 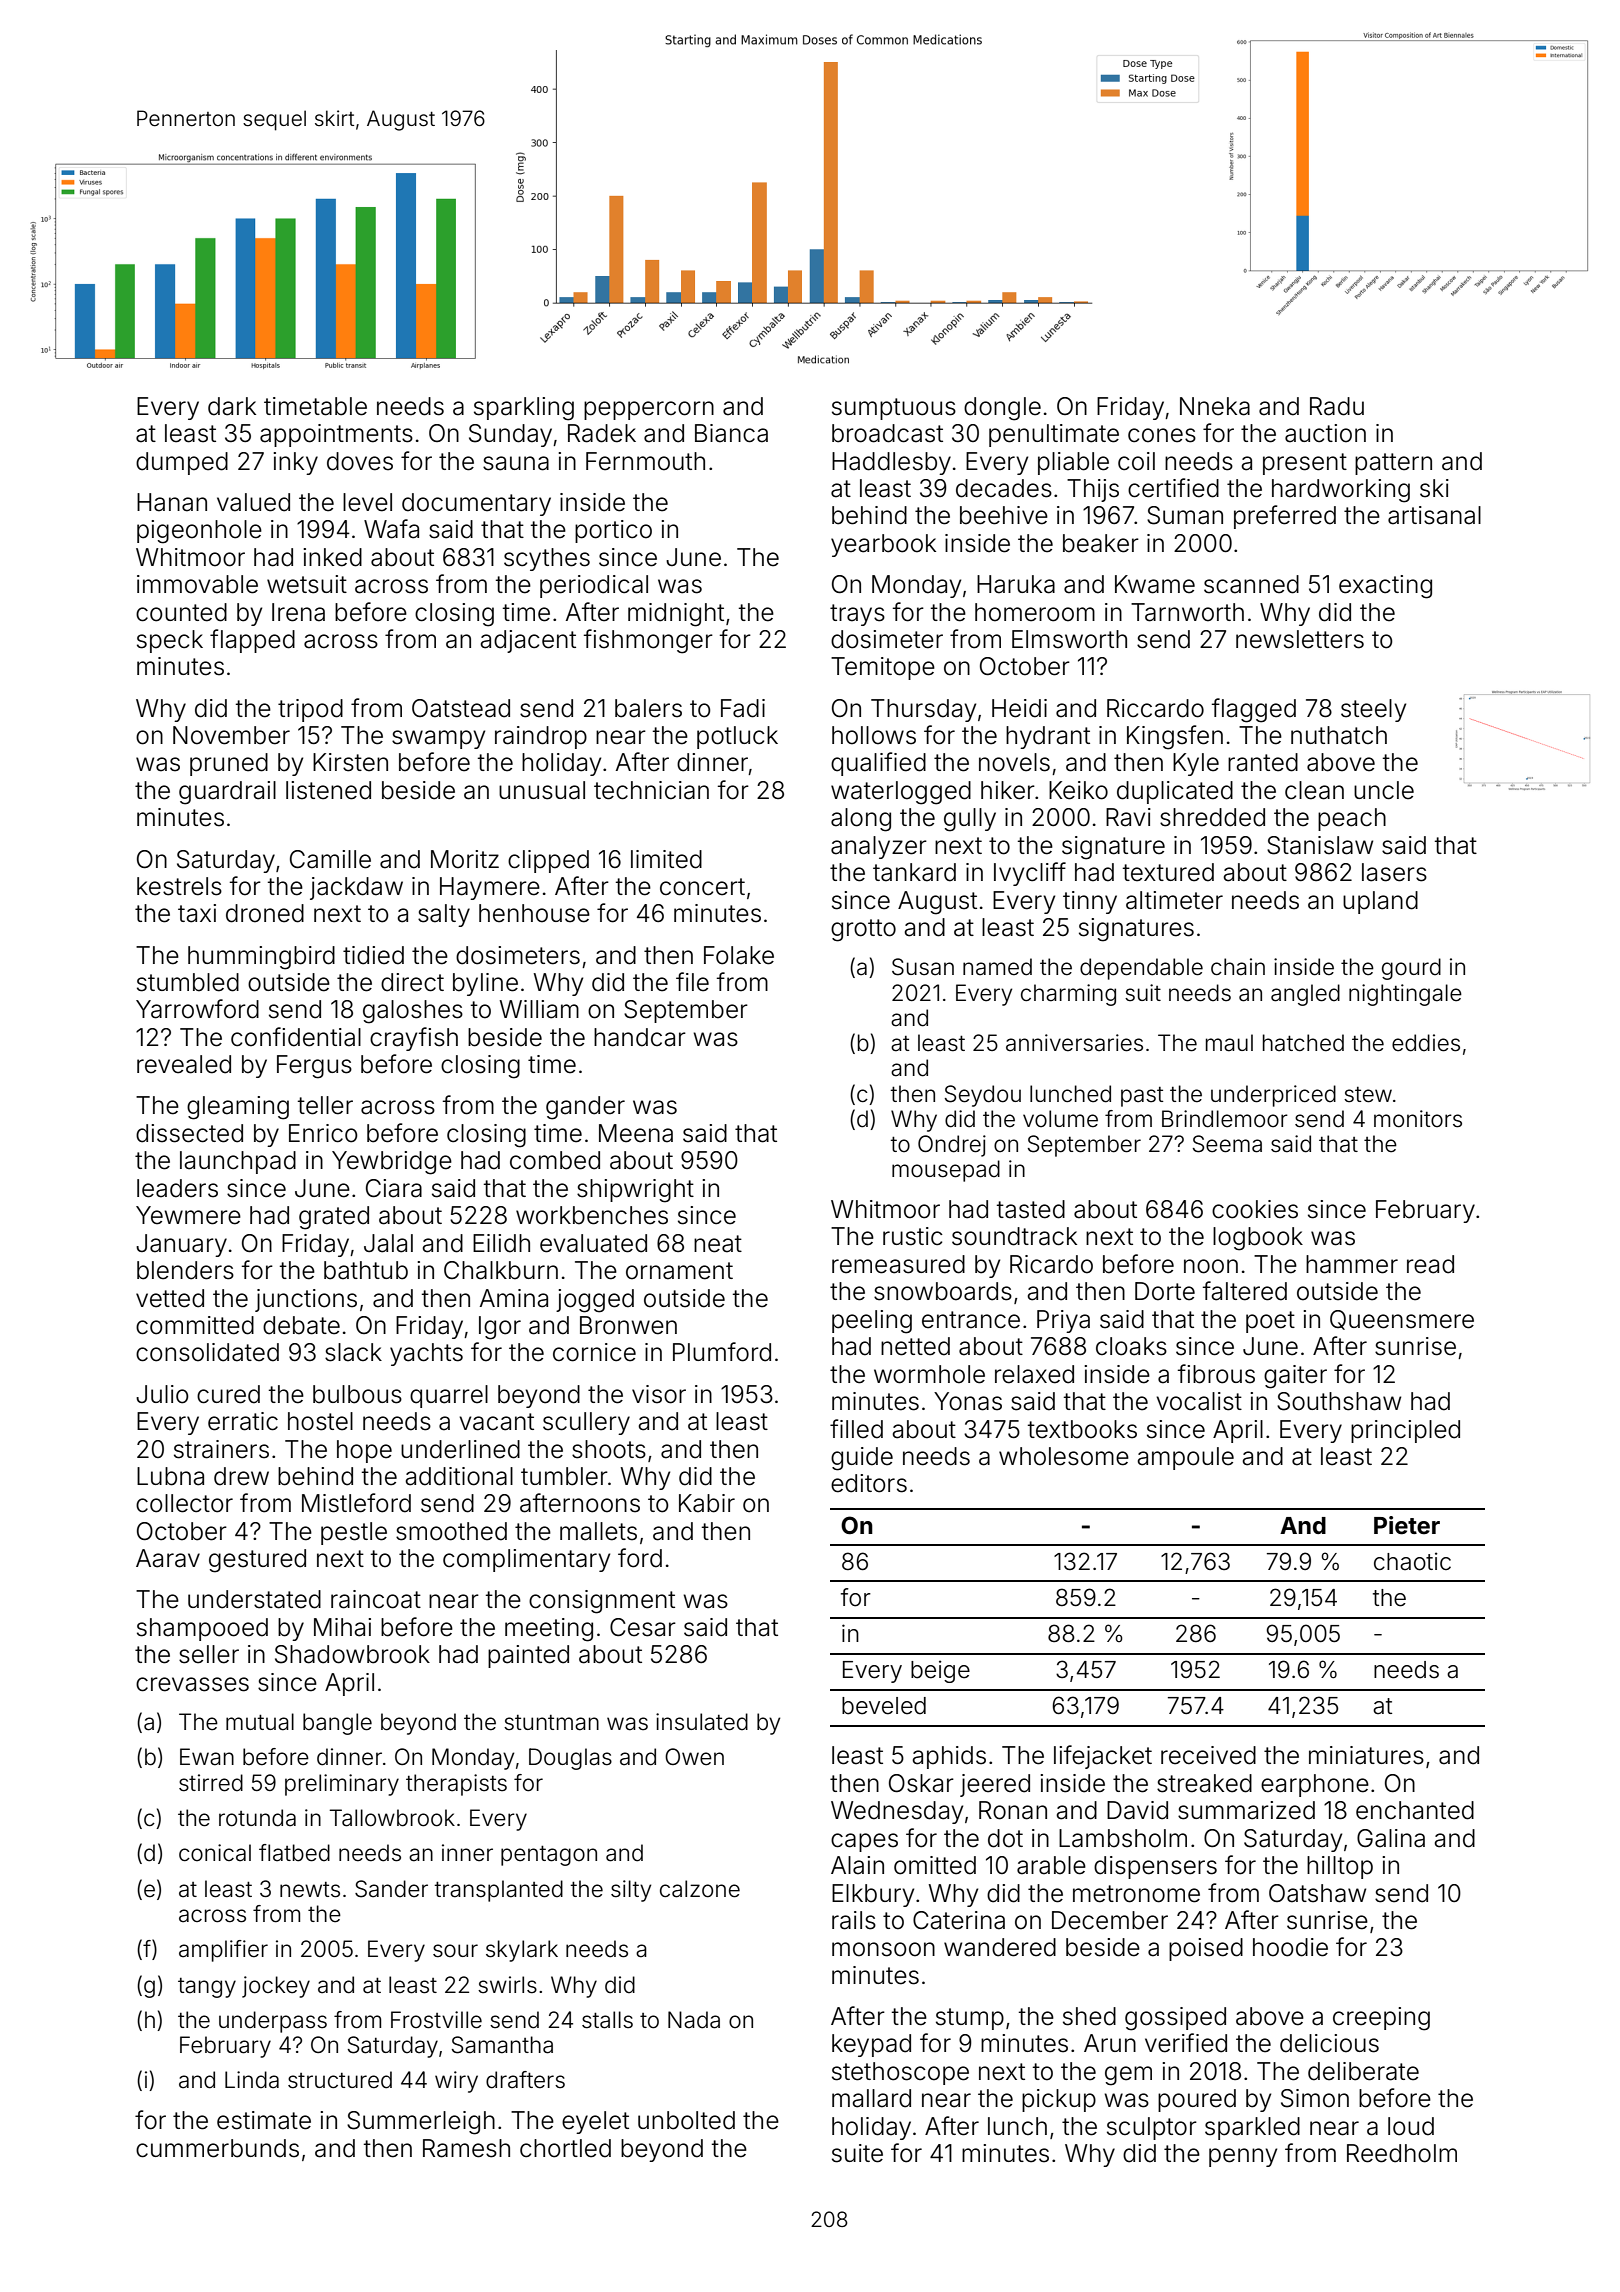 I want to click on stirred, so click(x=211, y=1783).
